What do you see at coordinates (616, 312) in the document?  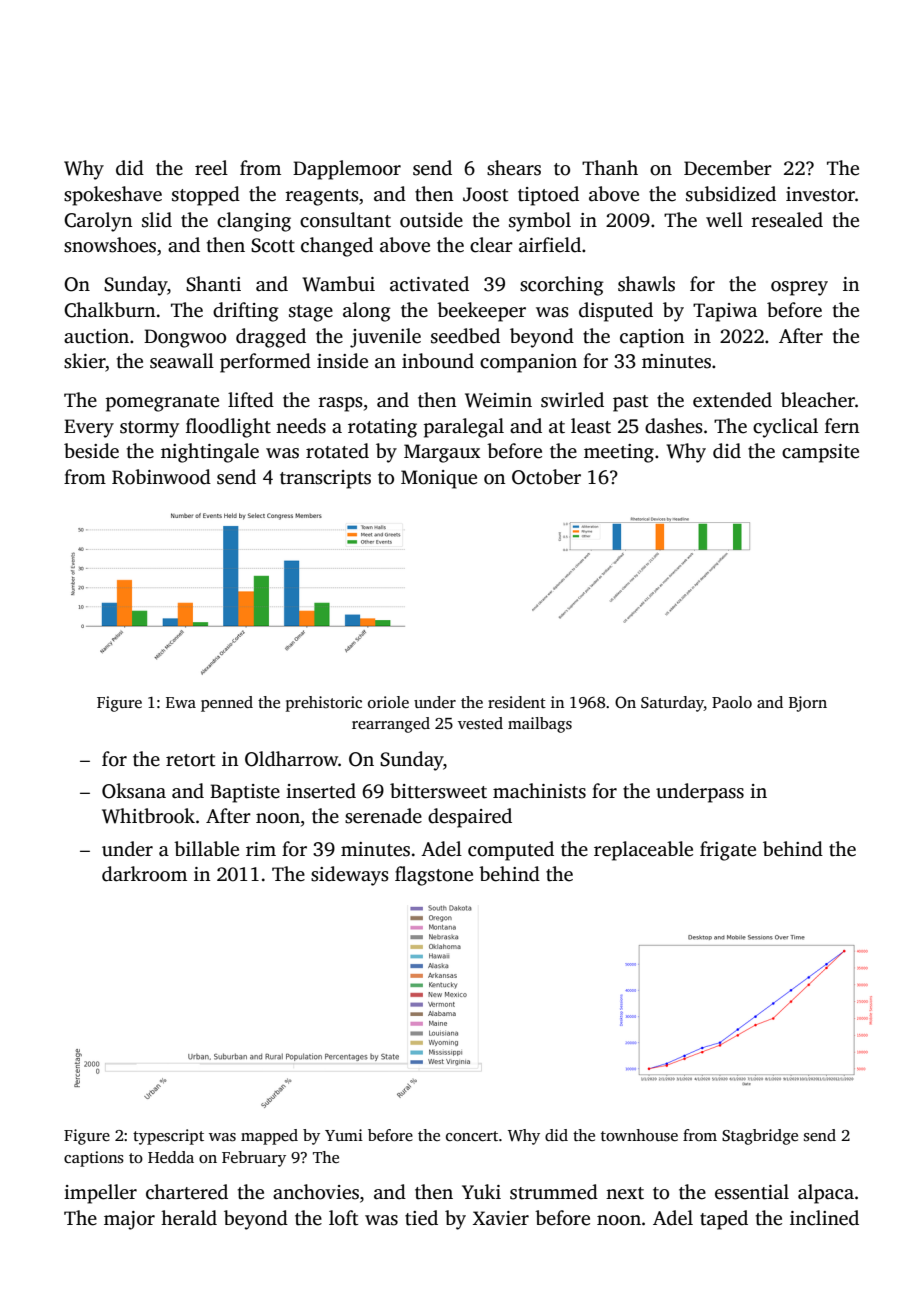 I see `disputed` at bounding box center [616, 312].
